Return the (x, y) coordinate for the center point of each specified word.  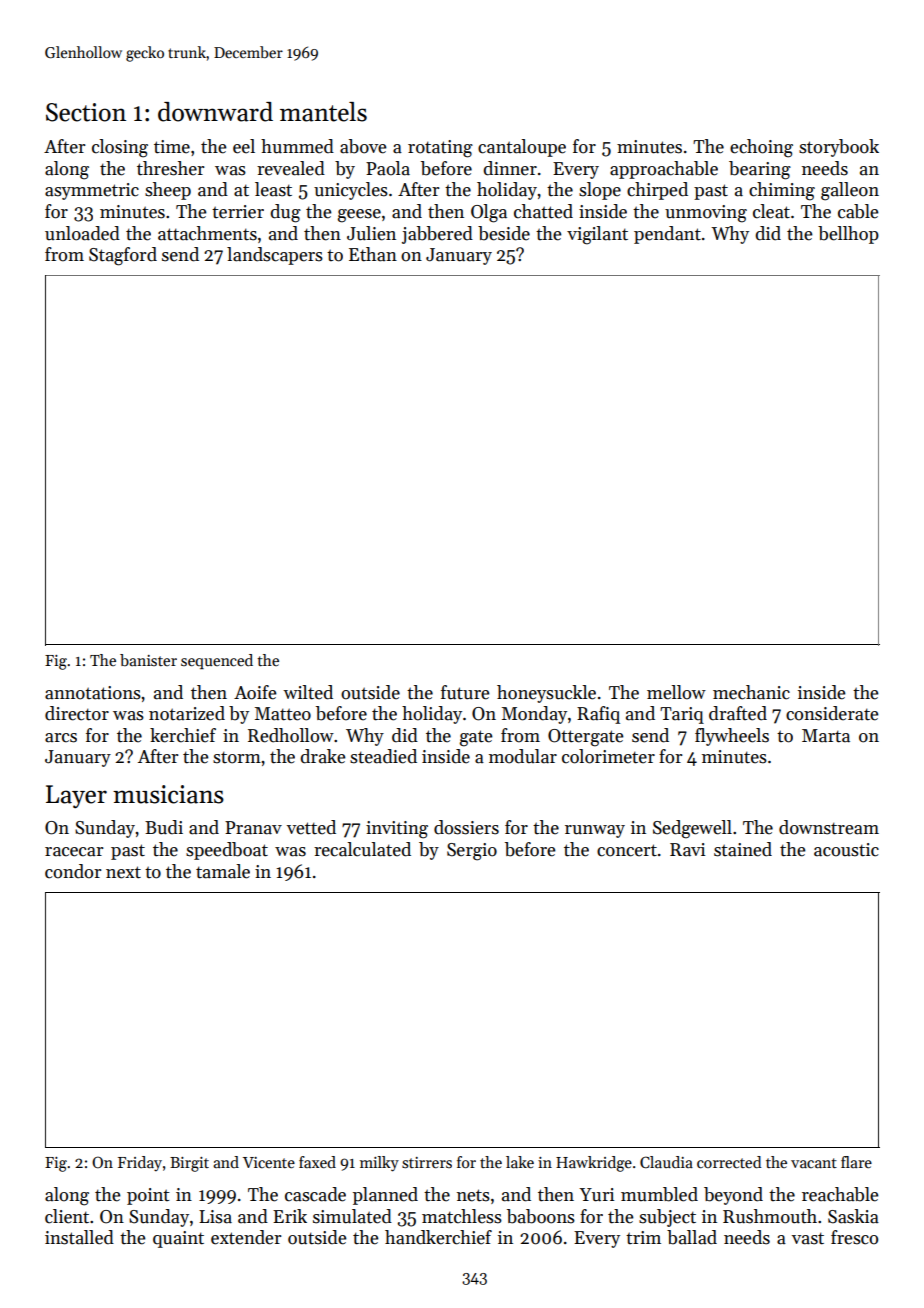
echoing (761, 148)
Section (86, 112)
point (148, 1196)
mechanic (751, 692)
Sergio (472, 852)
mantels (323, 112)
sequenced (217, 661)
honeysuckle (546, 694)
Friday (140, 1163)
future (465, 692)
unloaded (82, 233)
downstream (829, 827)
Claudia (666, 1162)
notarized (187, 713)
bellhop (848, 235)
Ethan (373, 254)
